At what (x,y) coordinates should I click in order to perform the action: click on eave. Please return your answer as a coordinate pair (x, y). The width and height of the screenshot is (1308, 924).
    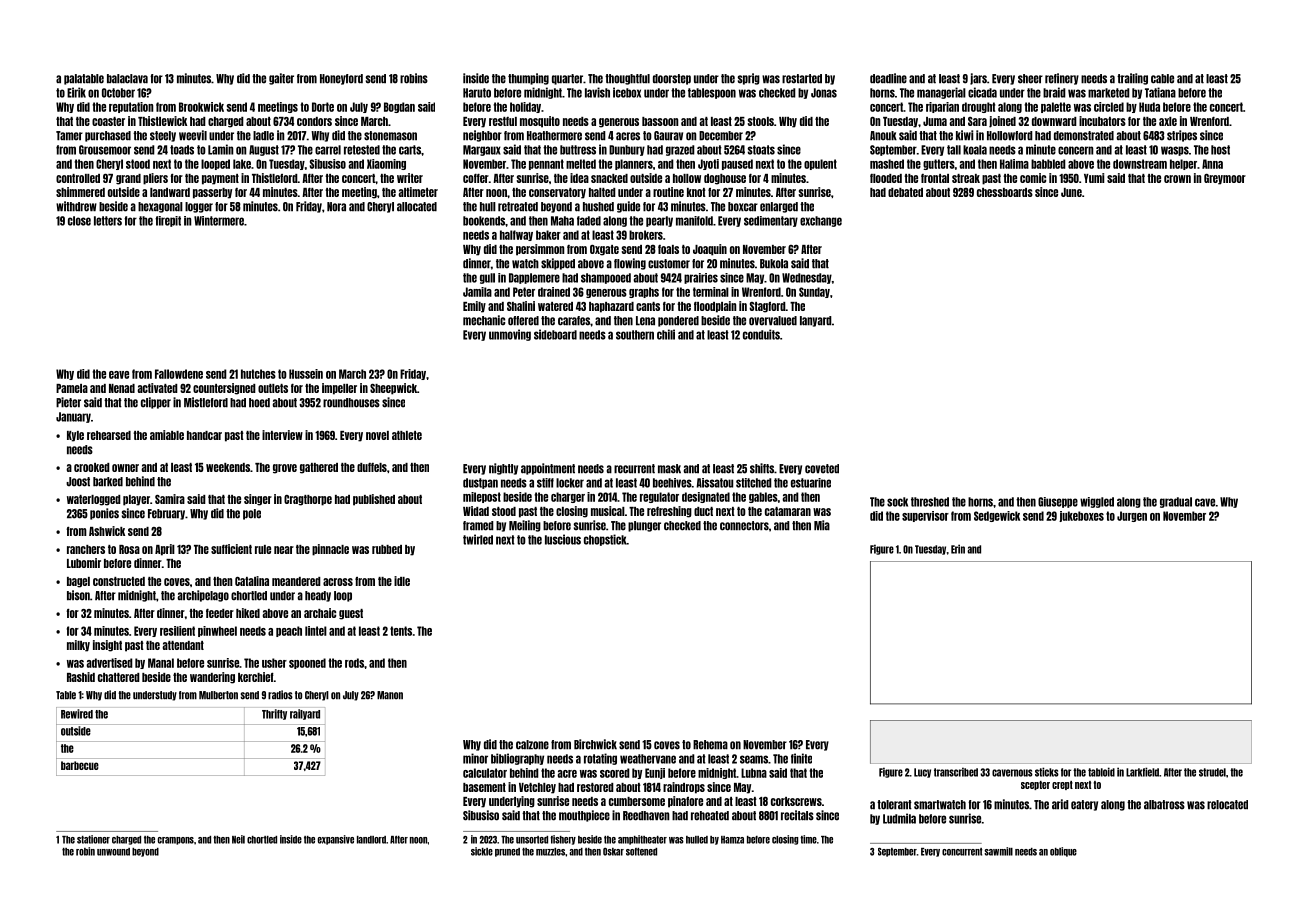
    Looking at the image, I should click on (119, 375).
